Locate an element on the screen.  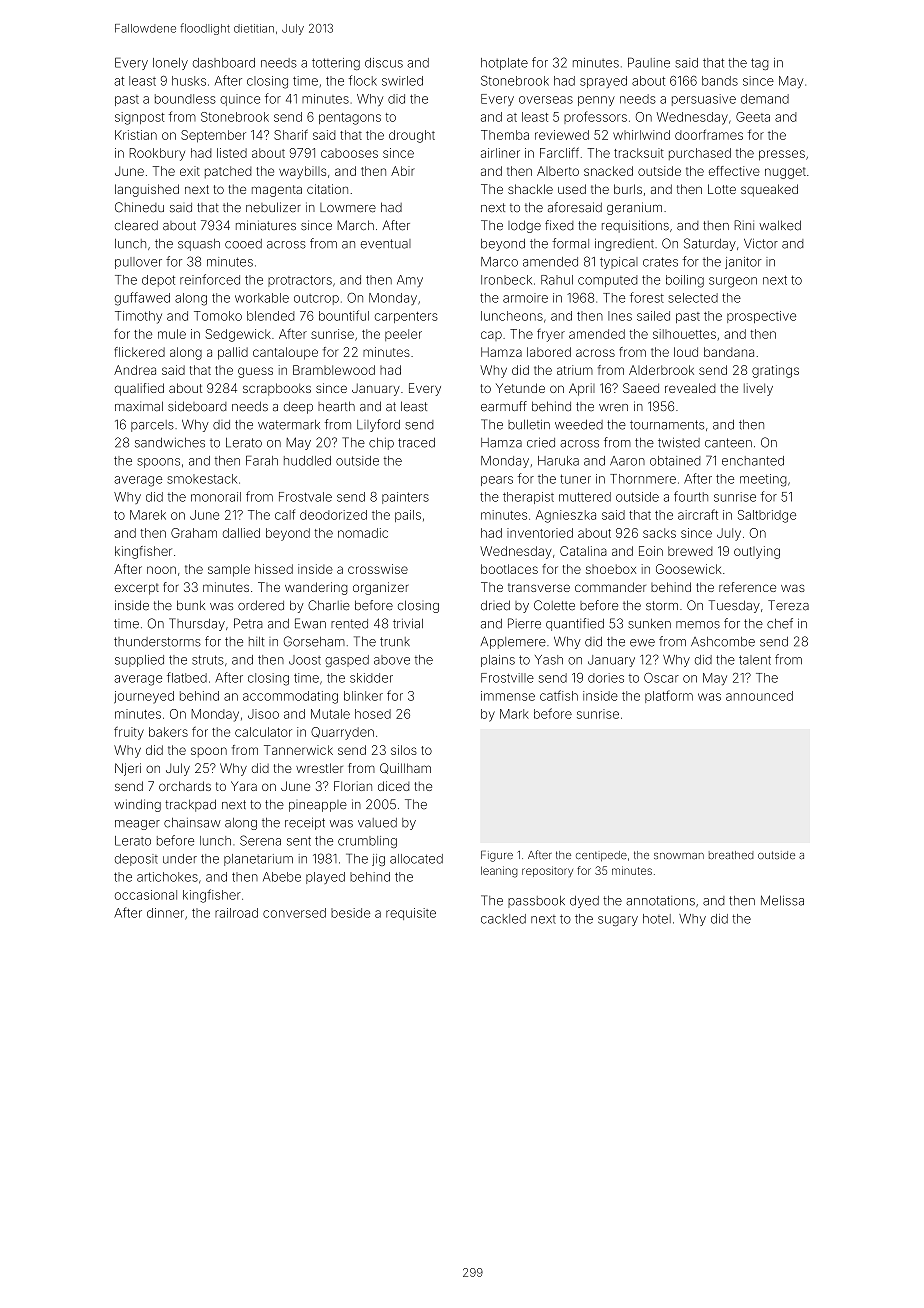
catfish is located at coordinates (559, 695).
